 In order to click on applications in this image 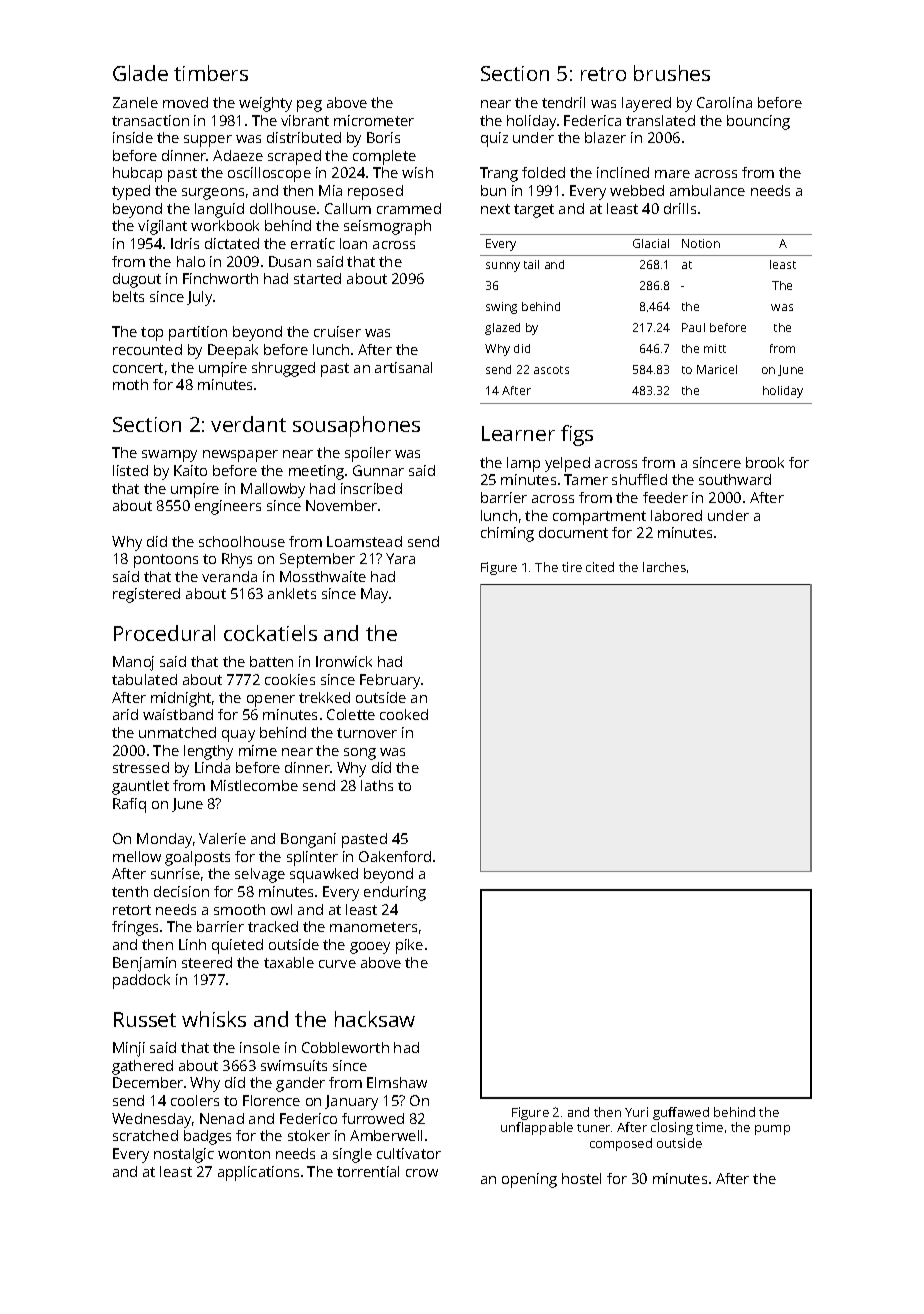, I will do `click(258, 1173)`.
